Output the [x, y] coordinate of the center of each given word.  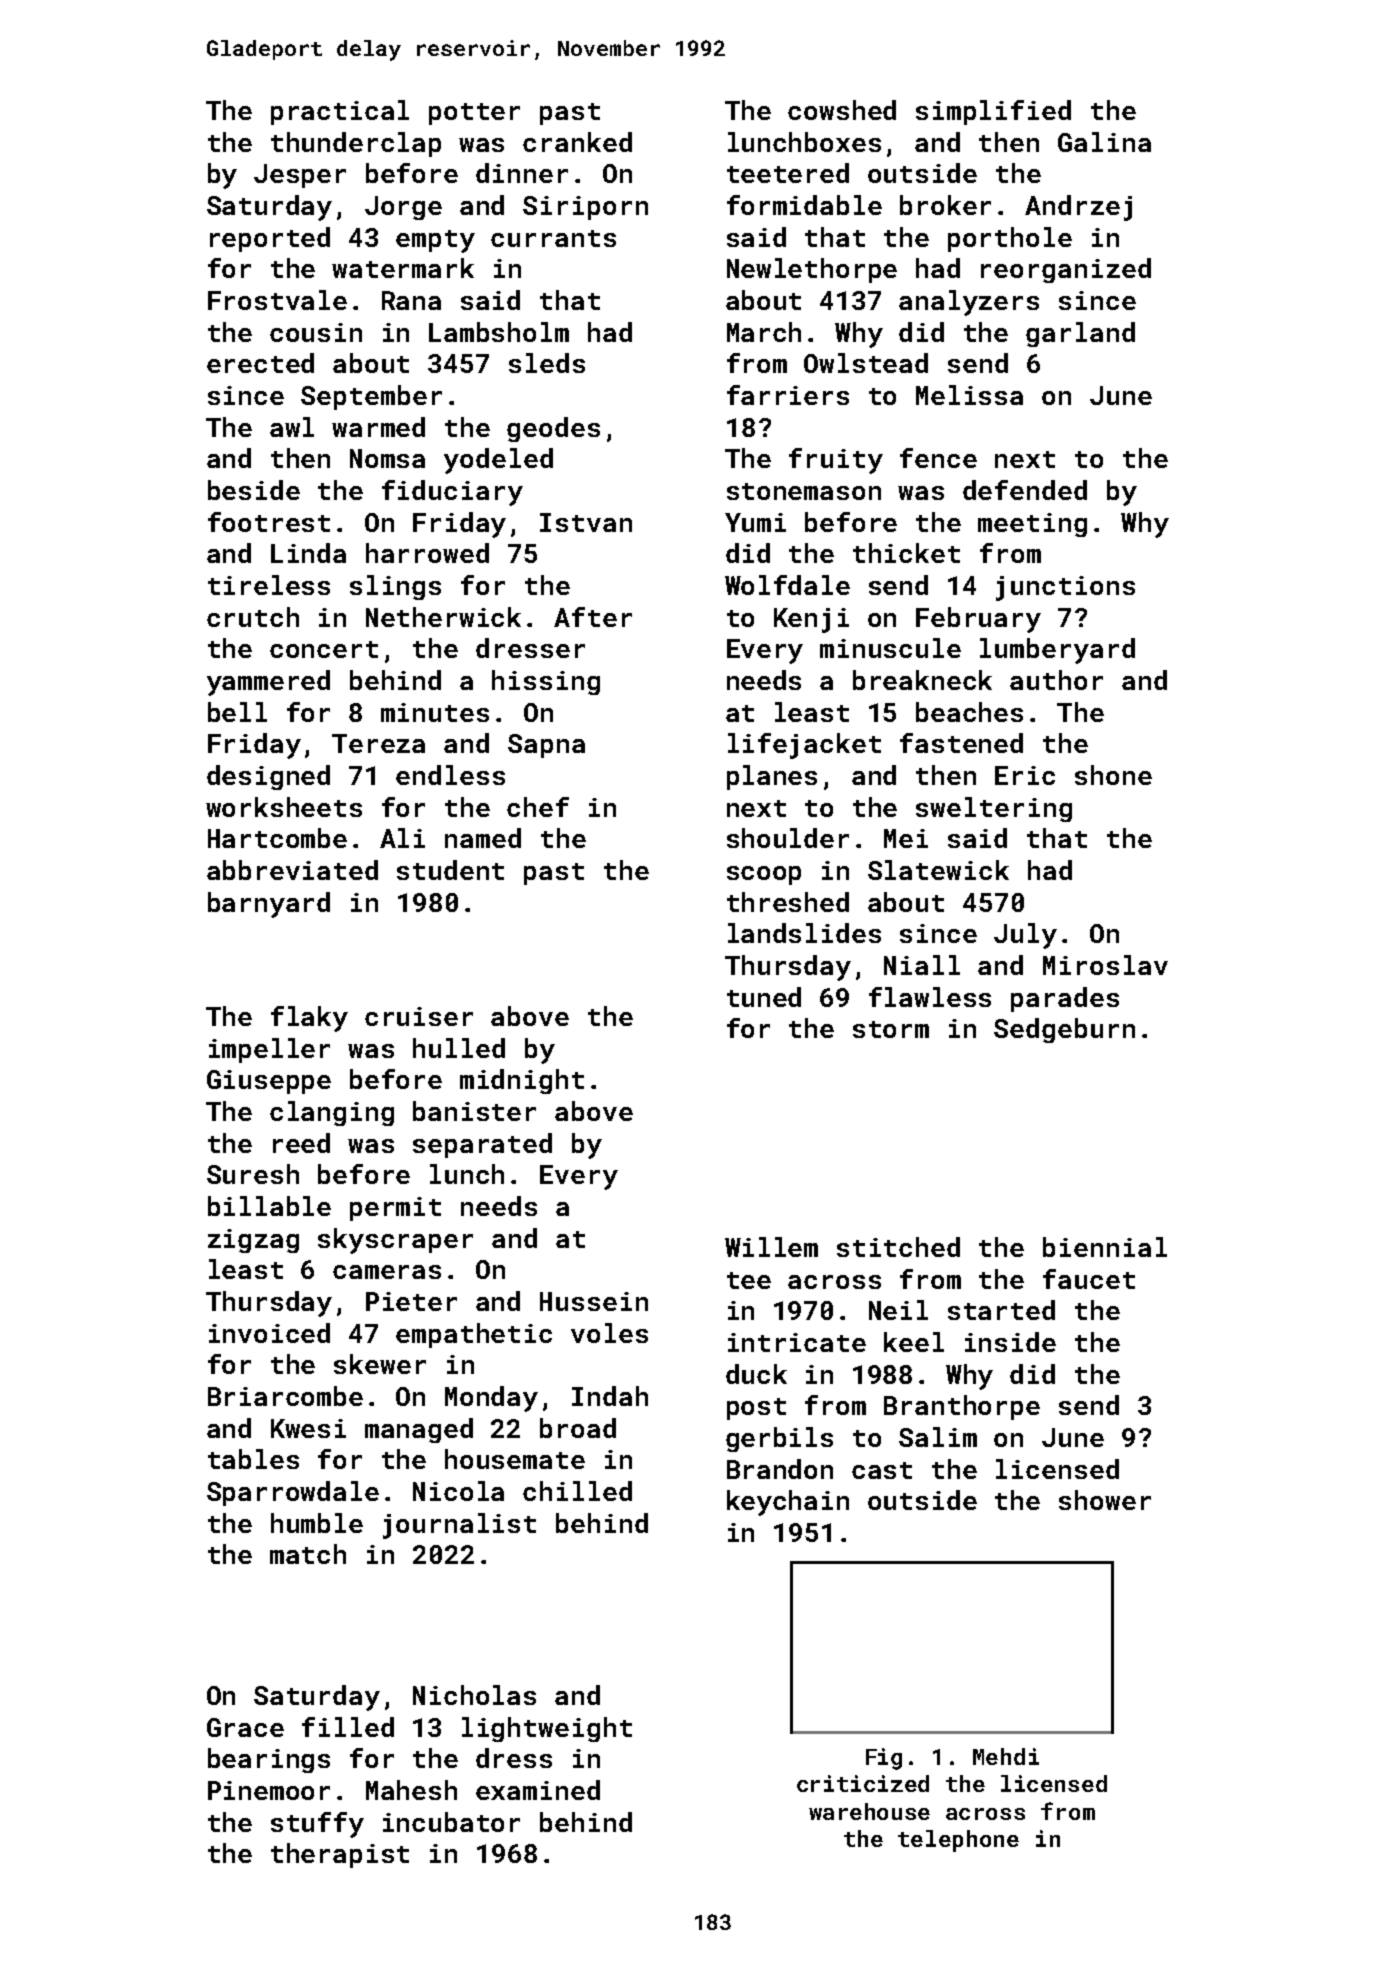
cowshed [842, 110]
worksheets [284, 807]
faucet [1089, 1279]
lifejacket [804, 746]
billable [269, 1206]
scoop [764, 875]
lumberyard [1057, 651]
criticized [863, 1783]
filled [348, 1727]
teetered [788, 173]
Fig [884, 1759]
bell [237, 712]
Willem [771, 1247]
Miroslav [1105, 965]
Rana [411, 300]
